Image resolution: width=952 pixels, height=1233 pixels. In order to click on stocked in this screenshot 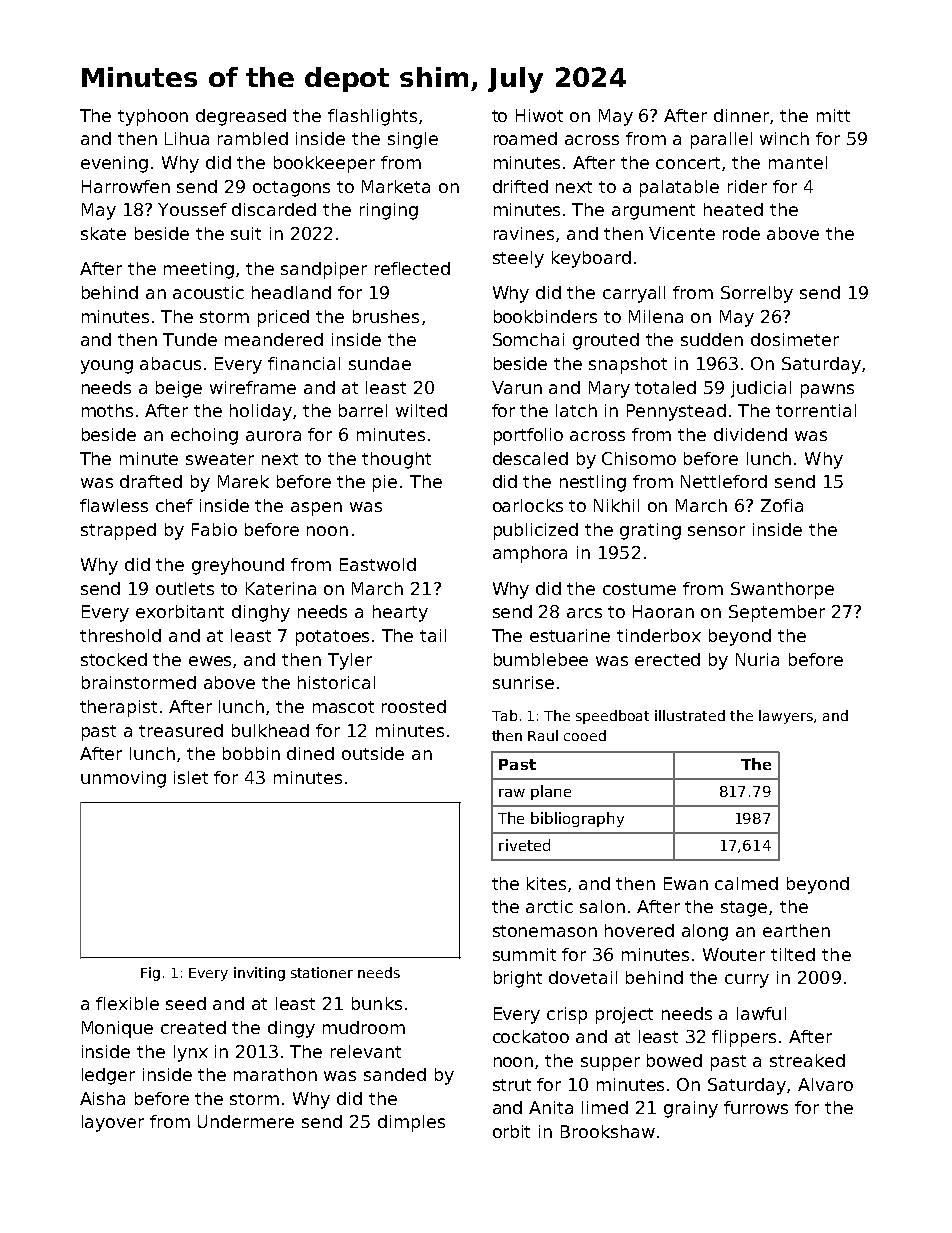, I will do `click(114, 659)`.
